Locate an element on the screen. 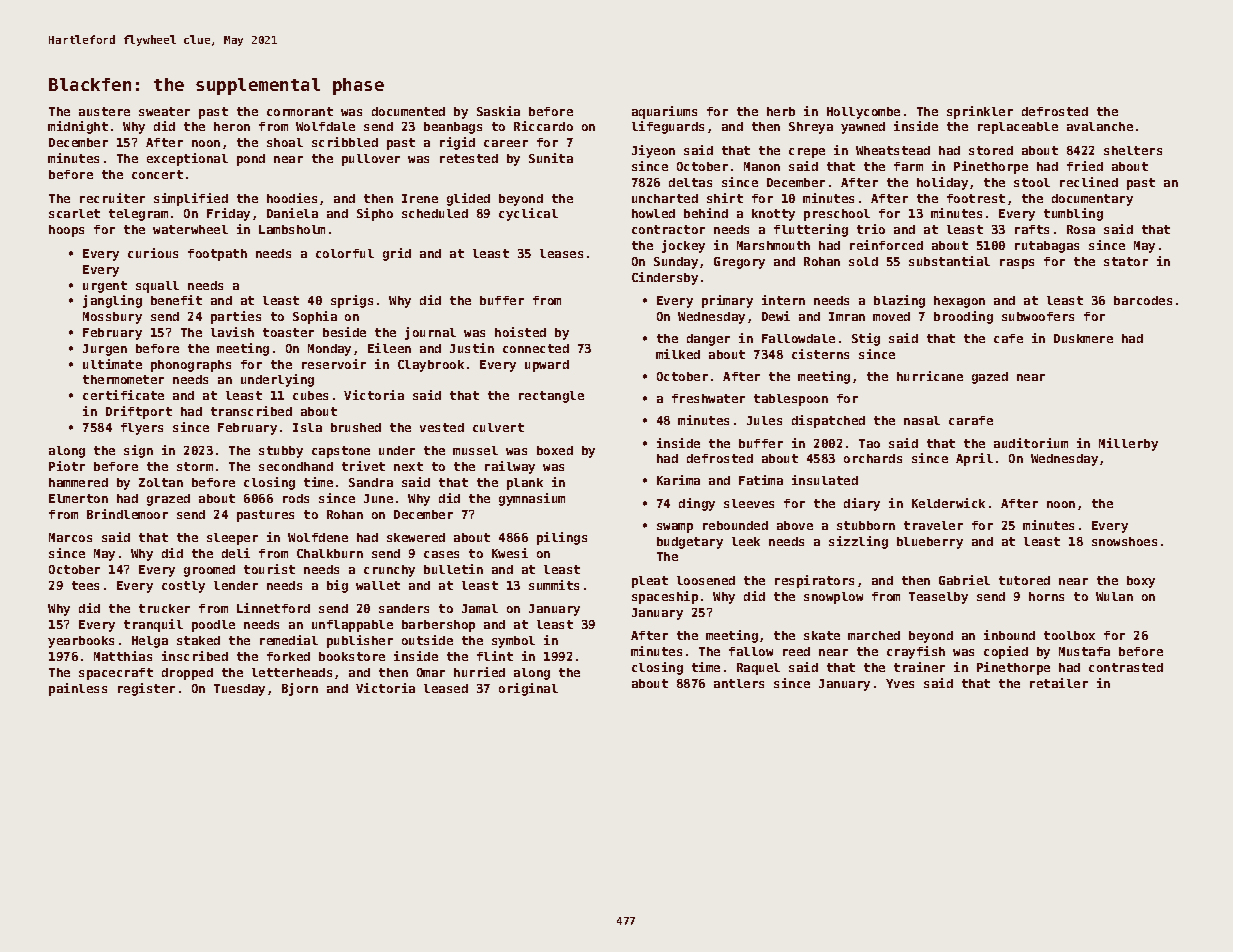  hammered is located at coordinates (78, 482).
